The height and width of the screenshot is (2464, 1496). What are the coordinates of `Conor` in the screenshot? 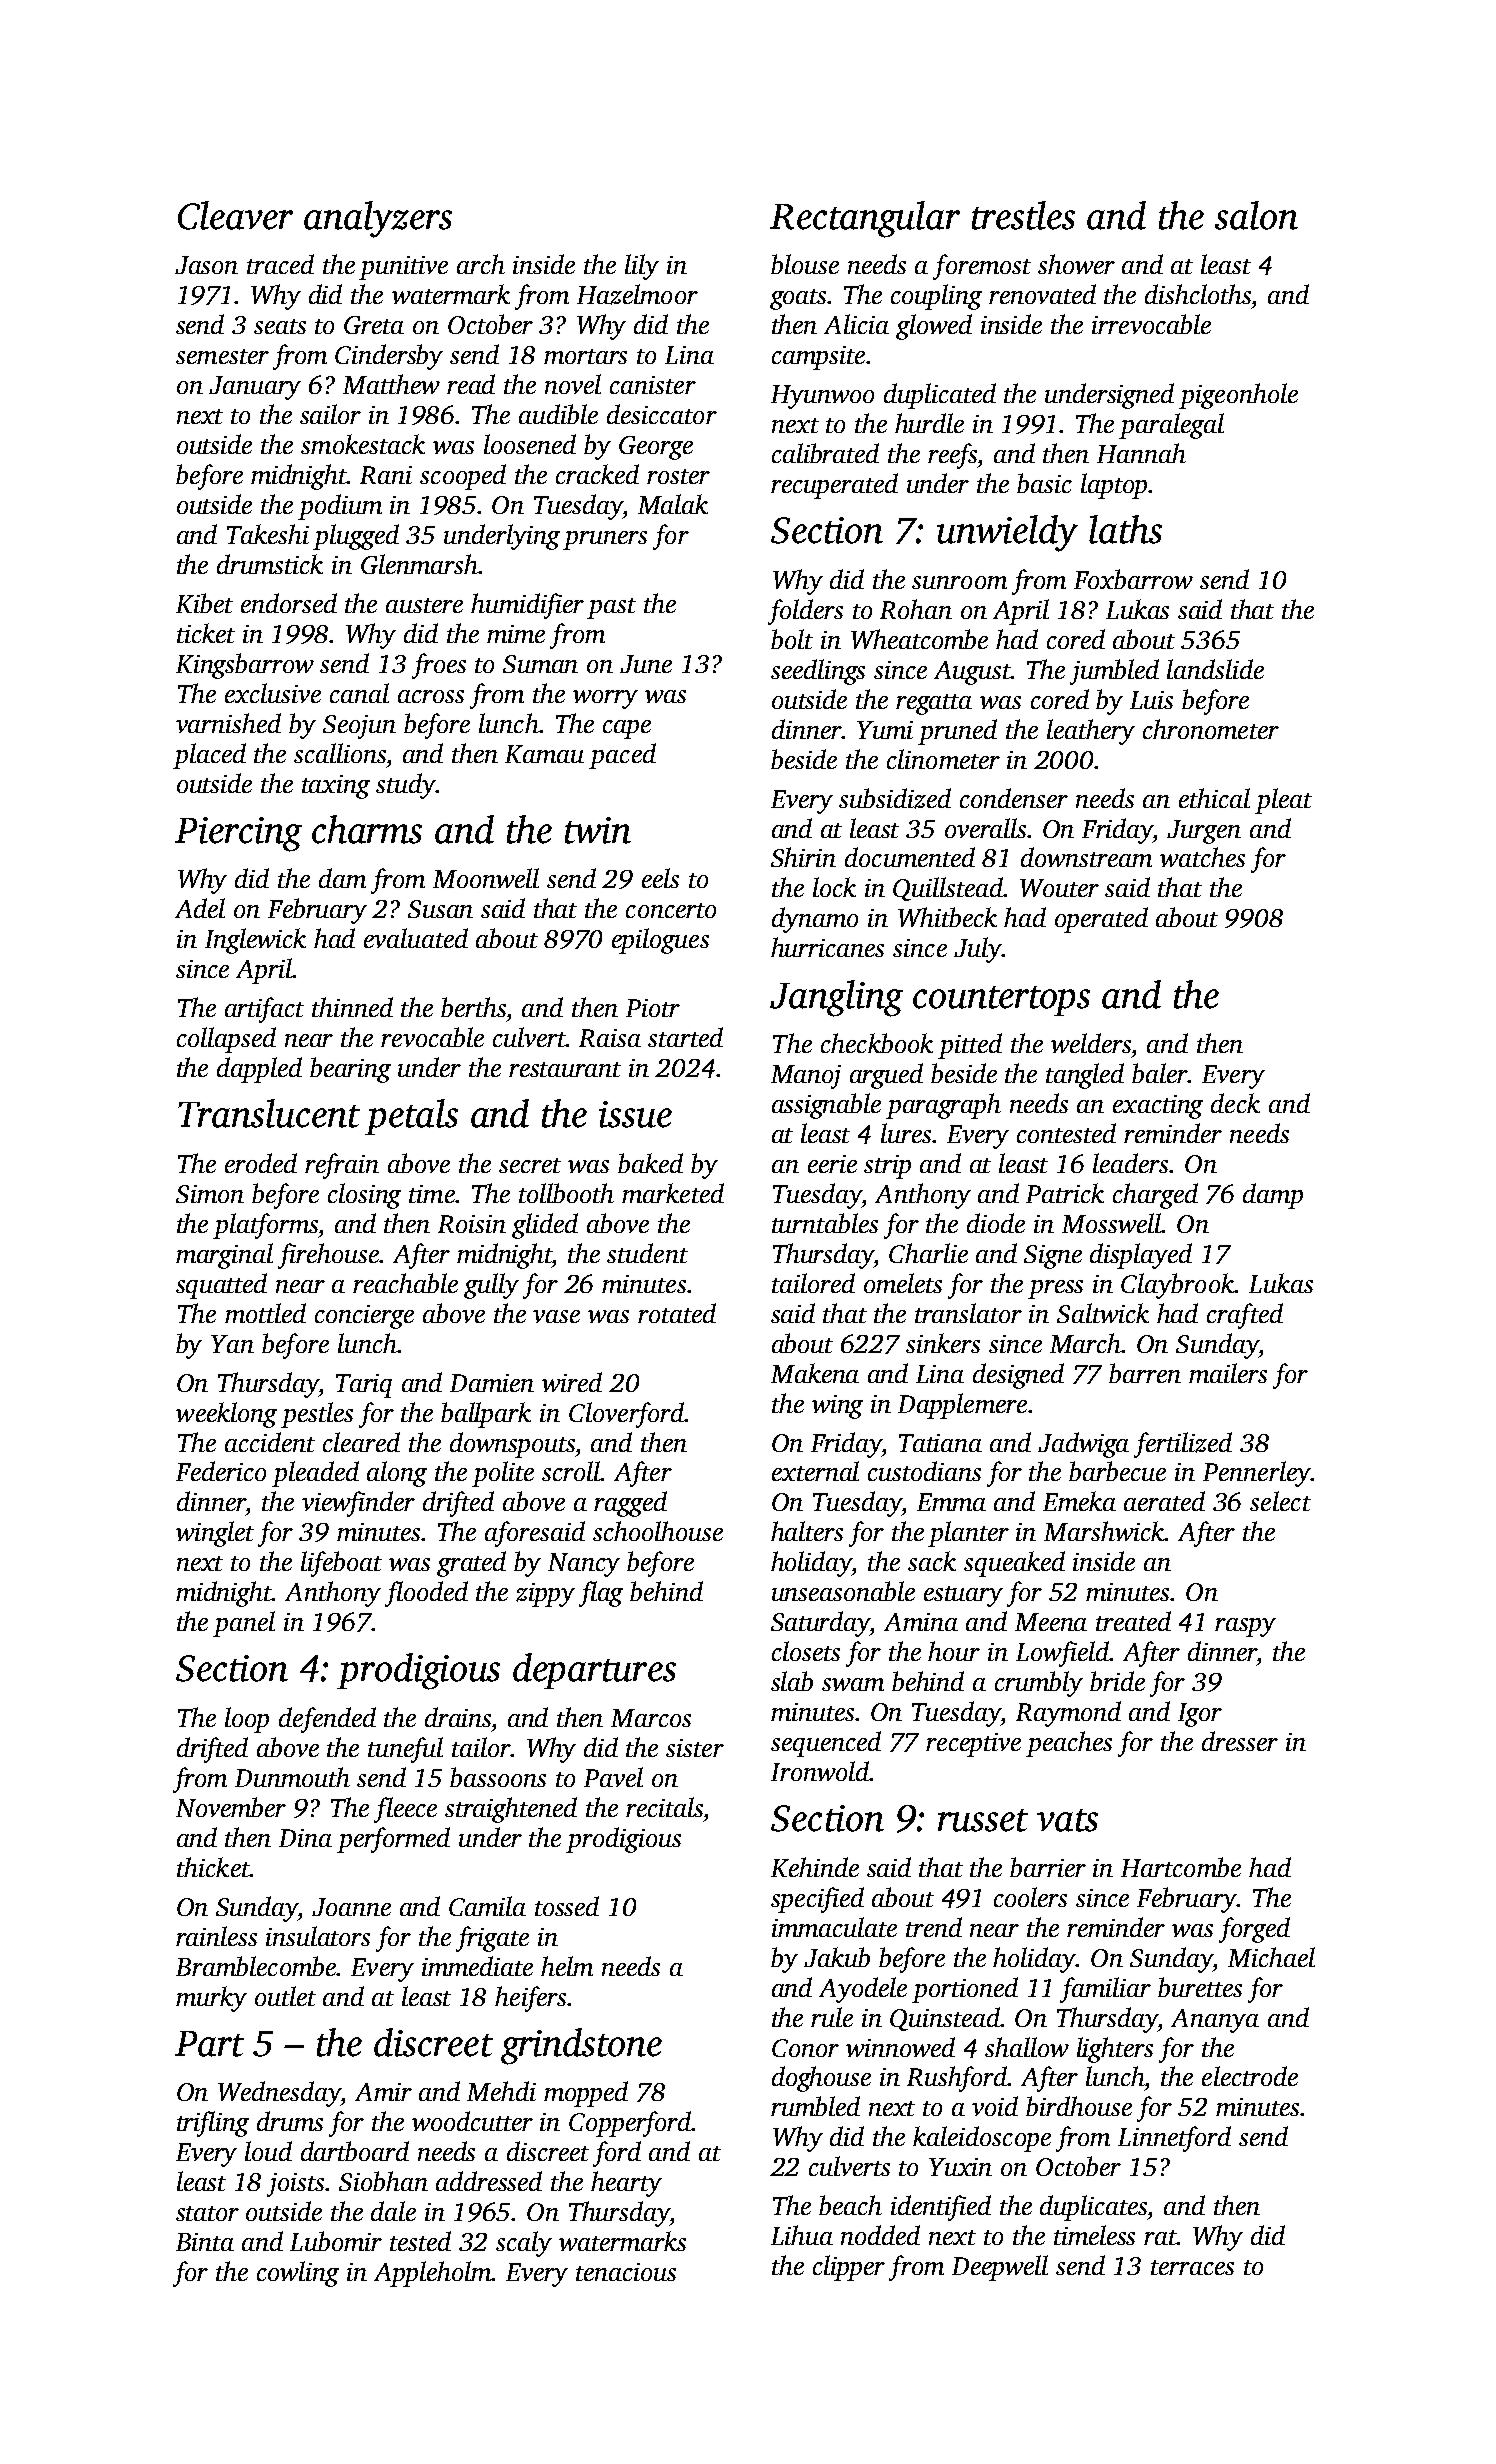 It's located at (805, 2048).
